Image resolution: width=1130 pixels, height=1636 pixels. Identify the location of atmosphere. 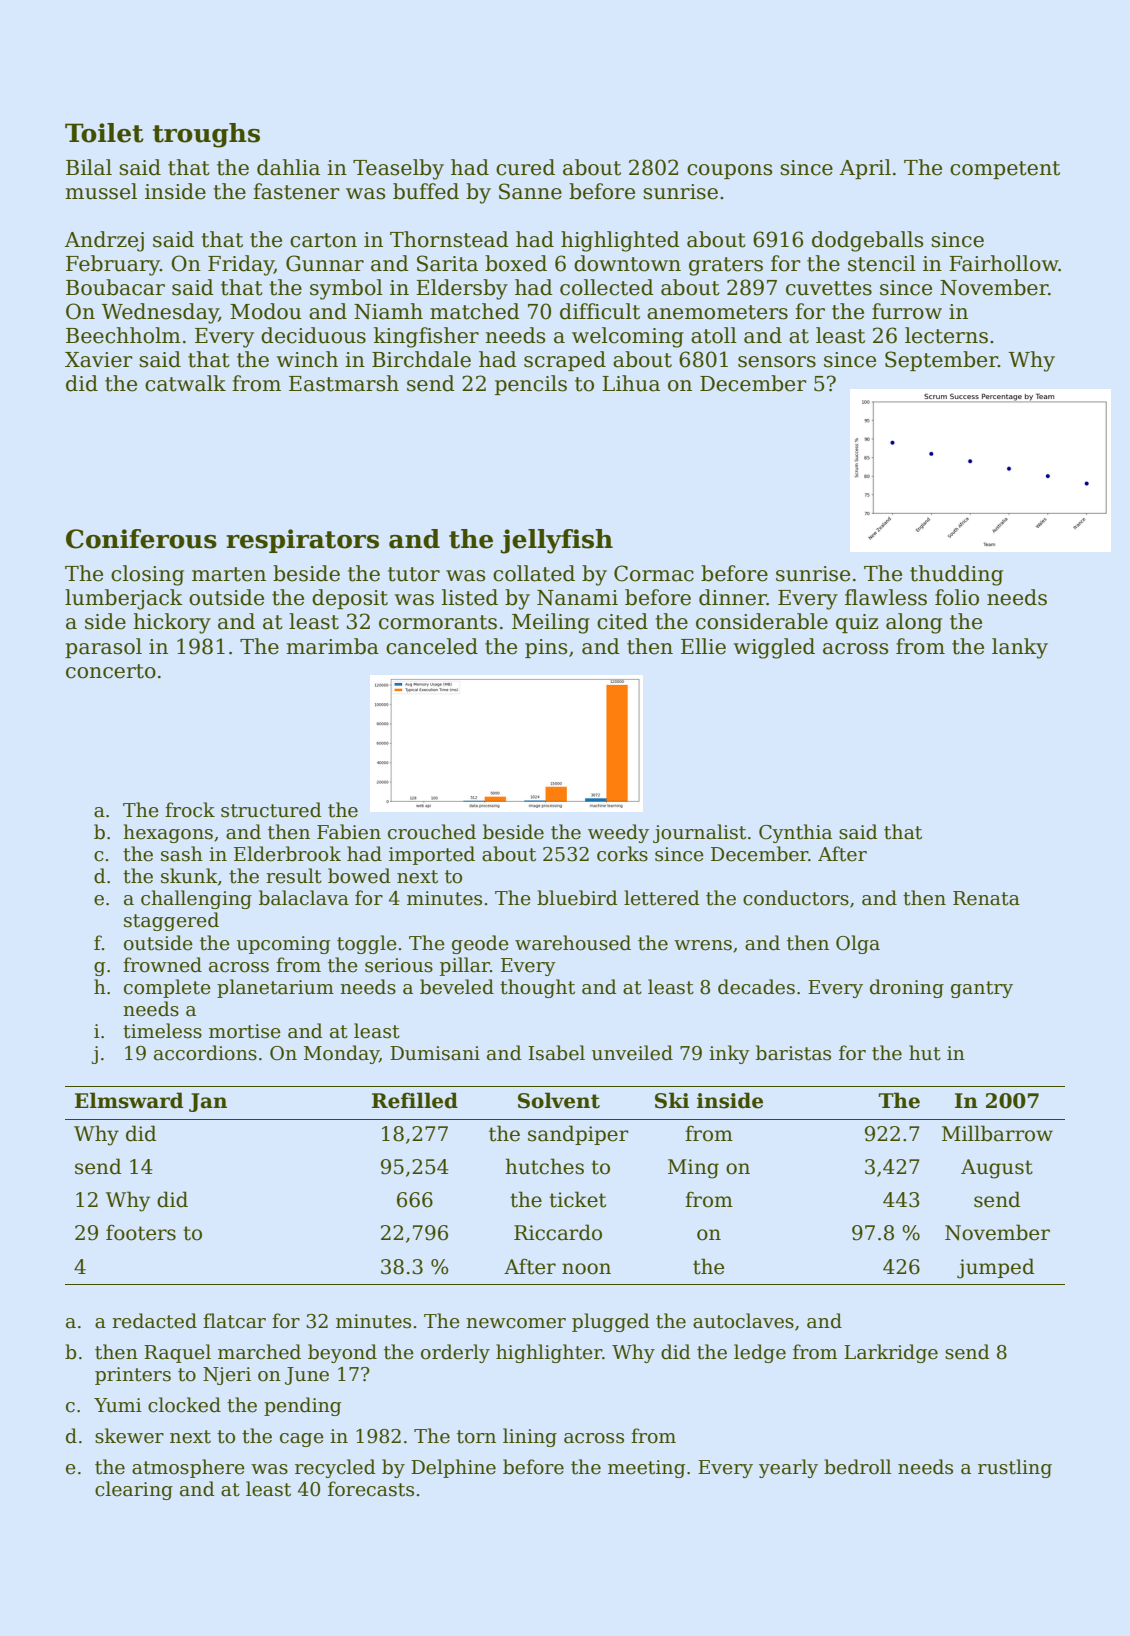
(188, 1468).
